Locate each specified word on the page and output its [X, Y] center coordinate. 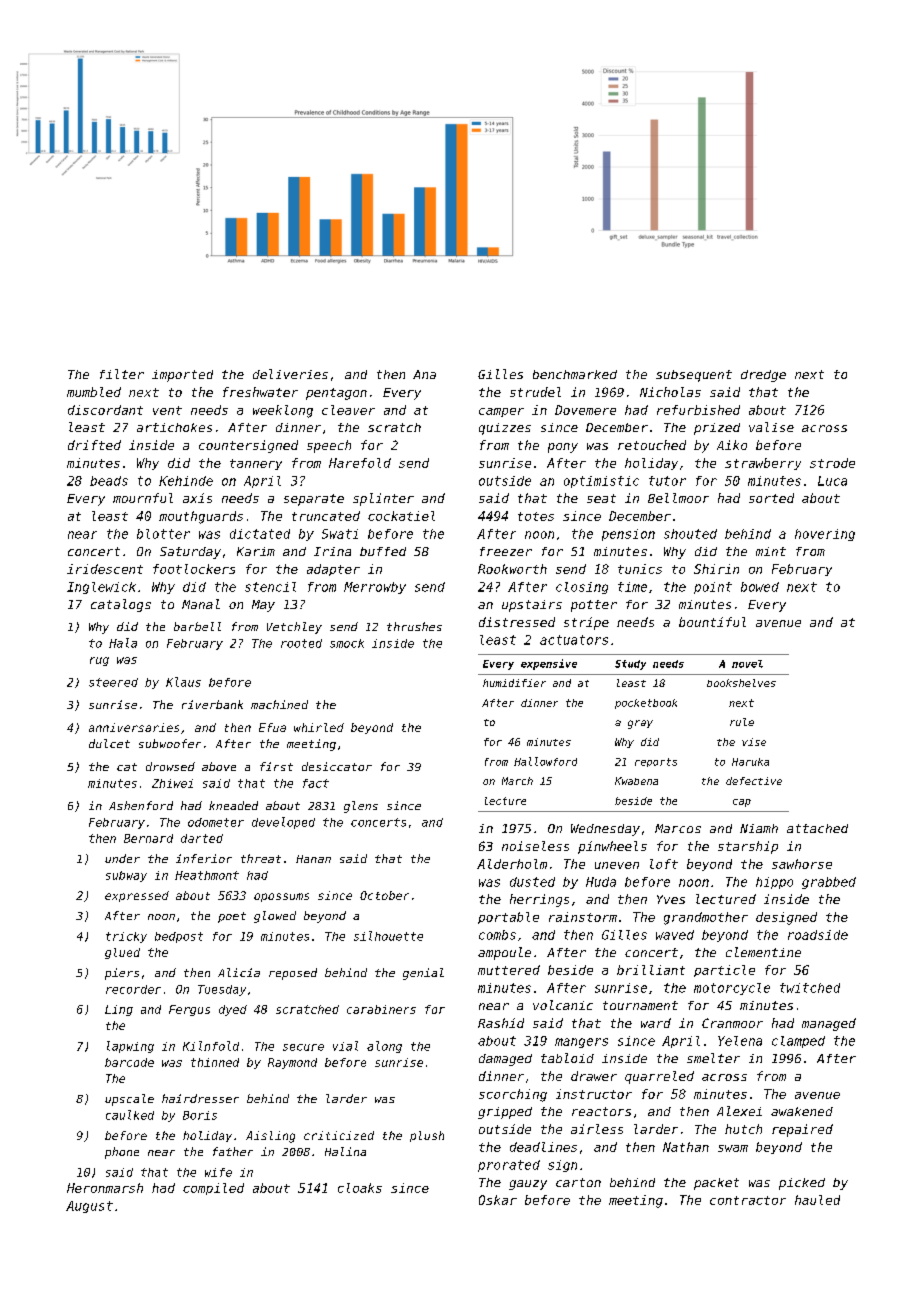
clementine [763, 952]
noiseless [535, 846]
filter [122, 374]
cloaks [360, 1188]
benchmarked [575, 374]
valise [771, 427]
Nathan [686, 1147]
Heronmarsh [105, 1188]
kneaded [233, 805]
